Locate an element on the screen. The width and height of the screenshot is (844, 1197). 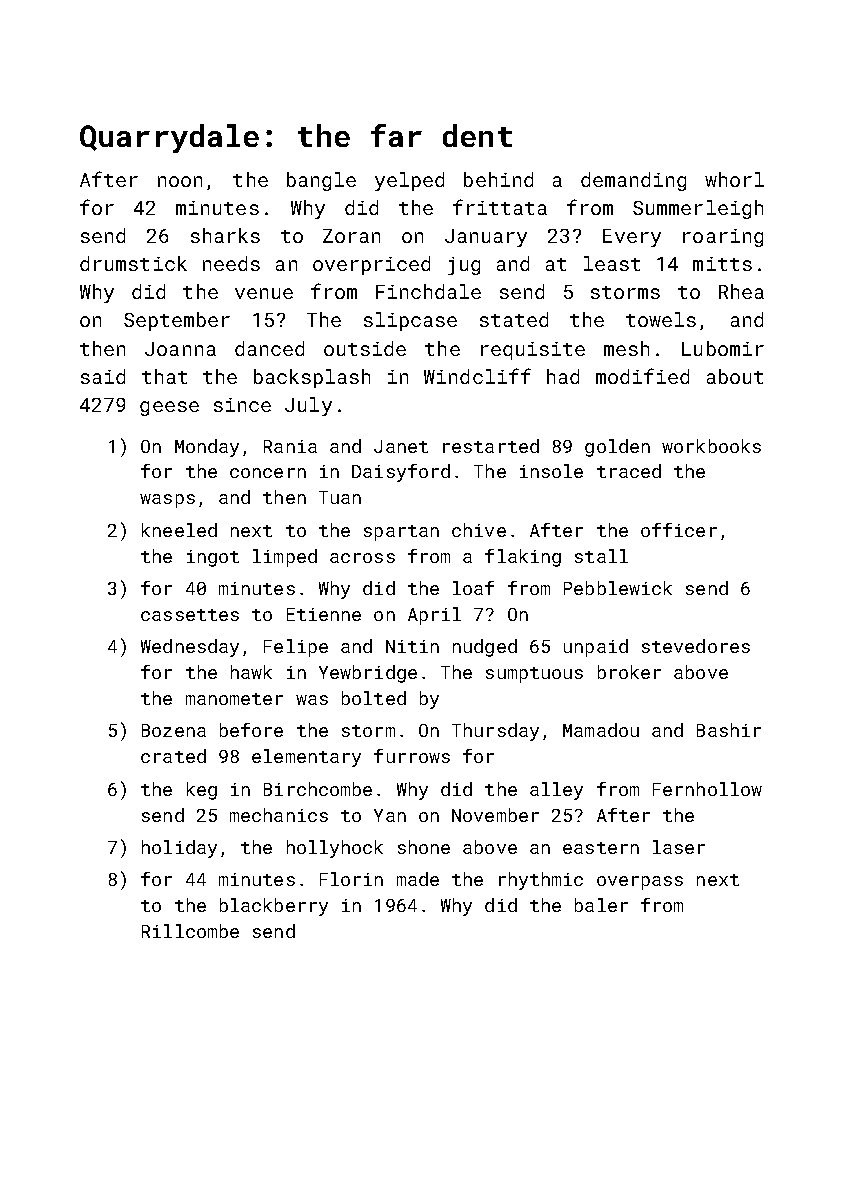
Daisyford is located at coordinates (401, 473).
